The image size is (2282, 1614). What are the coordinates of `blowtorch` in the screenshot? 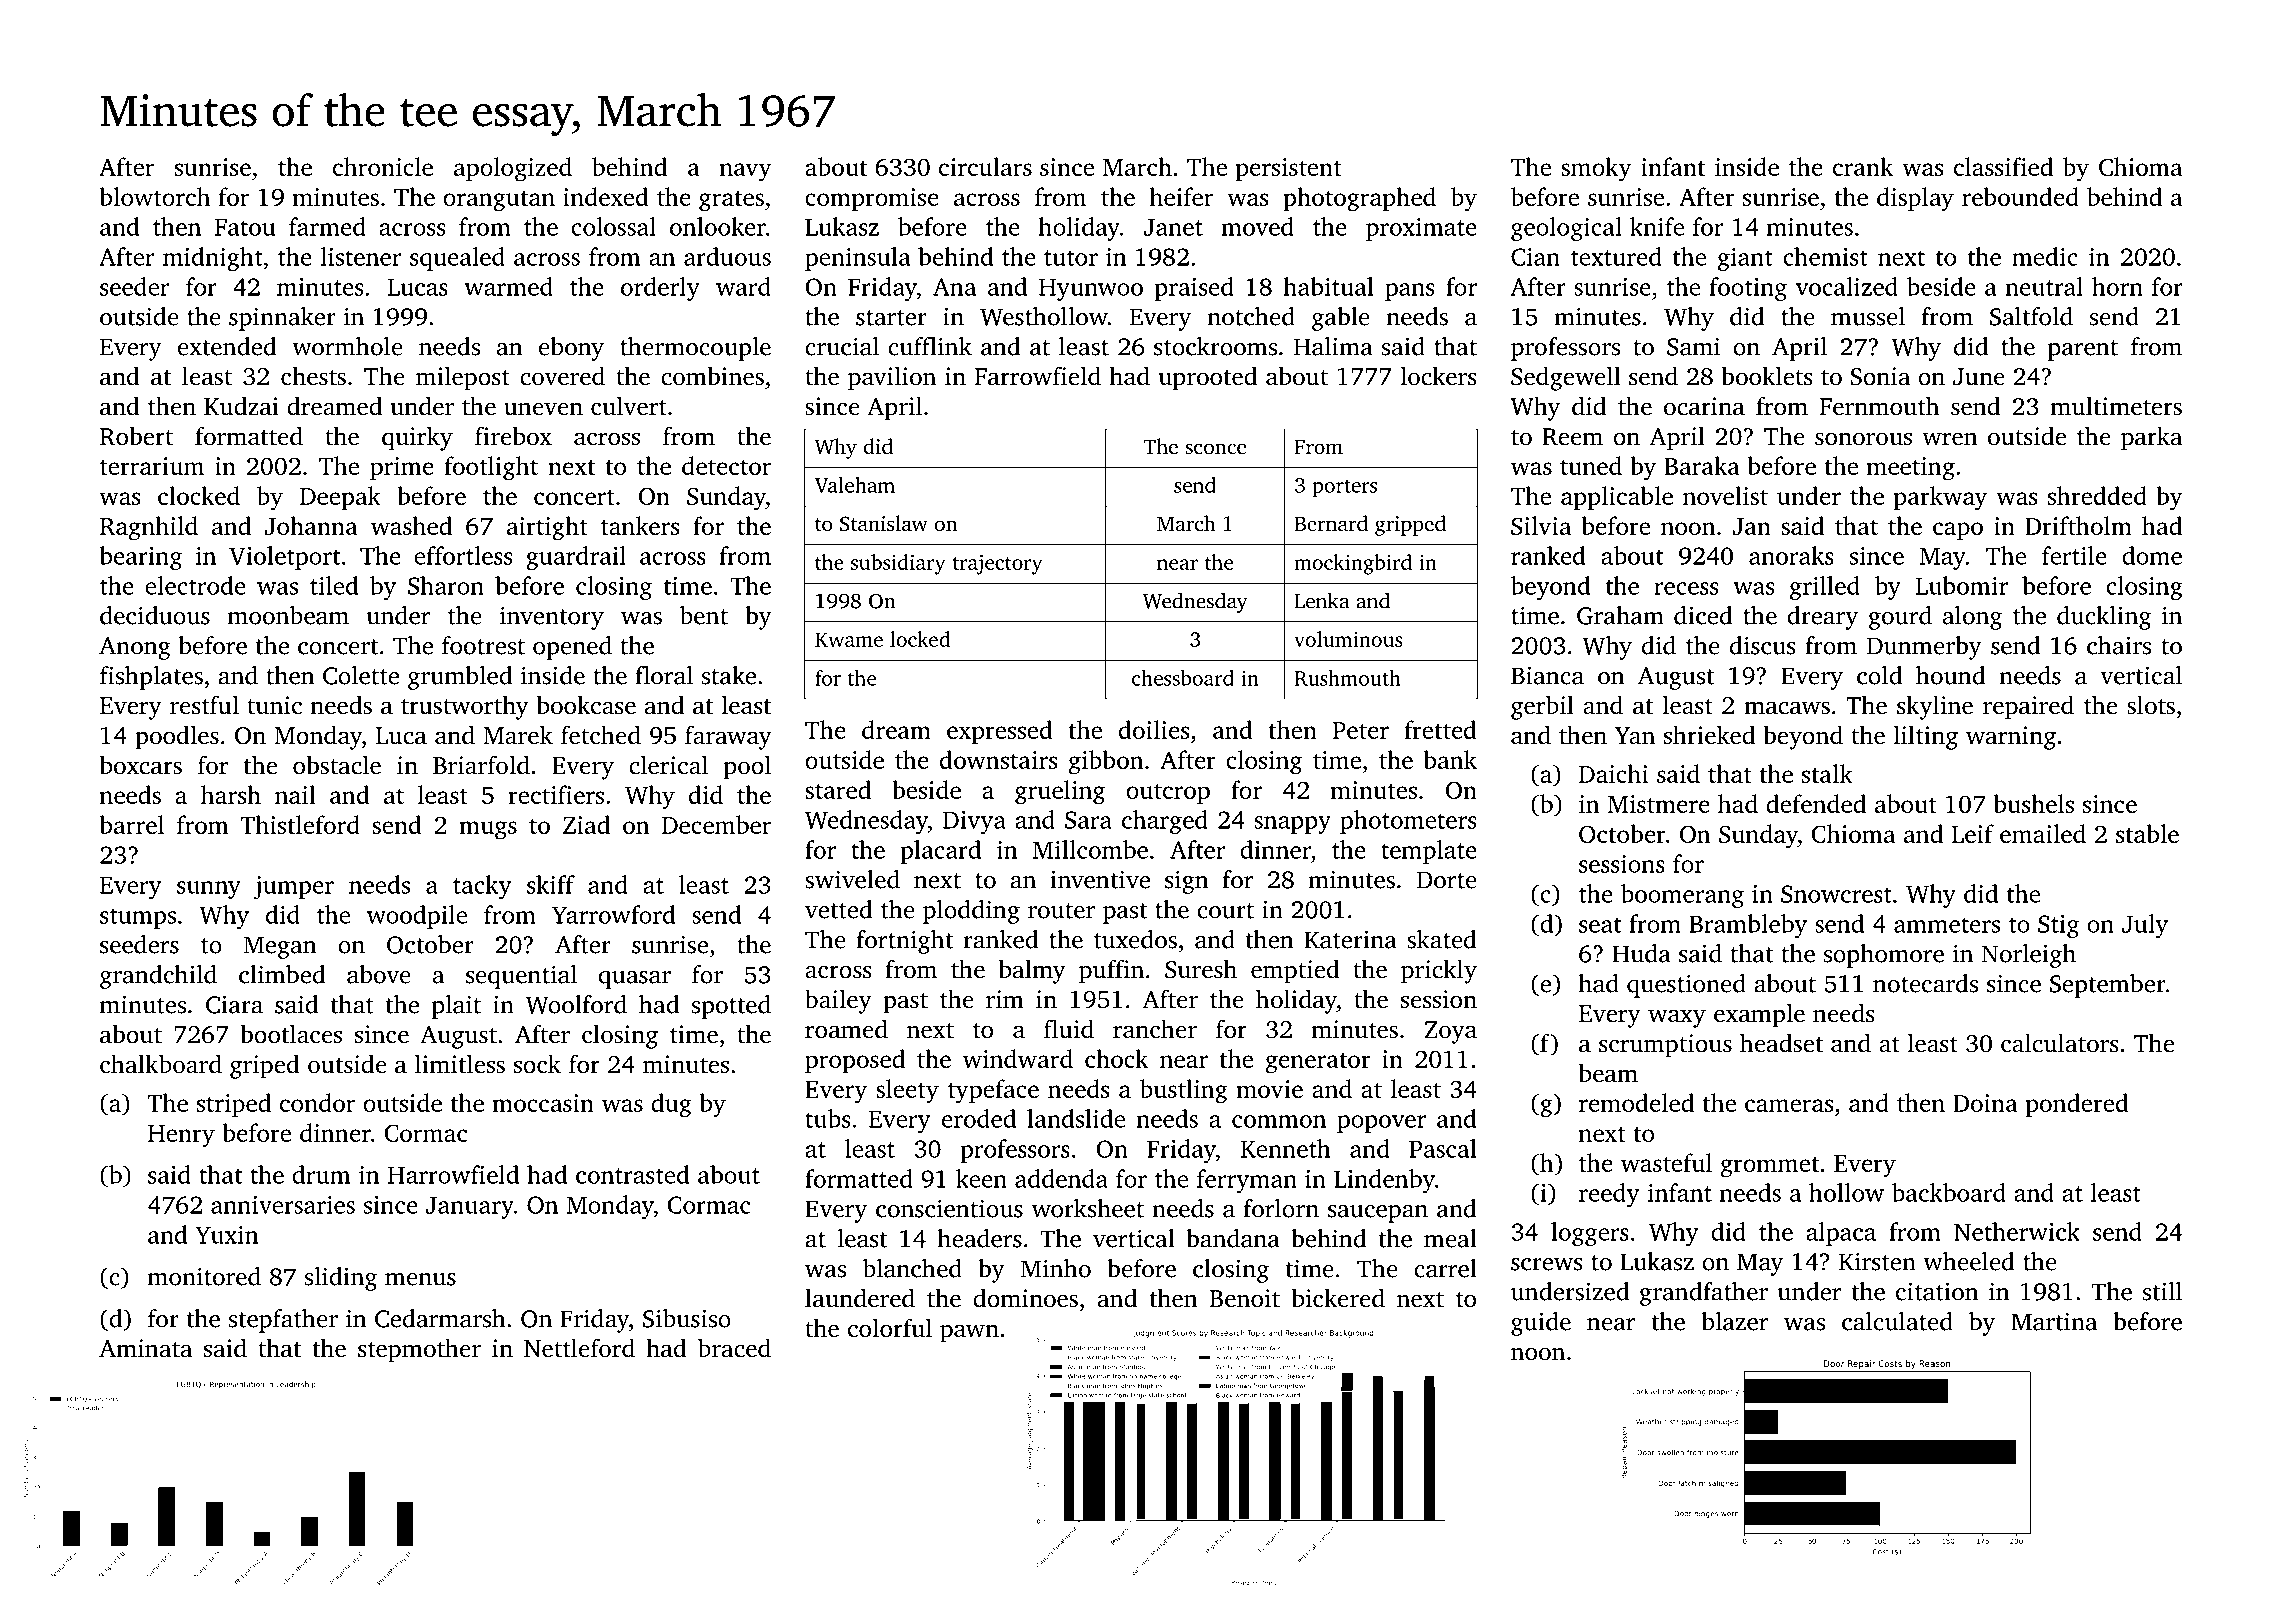 It's located at (154, 196).
